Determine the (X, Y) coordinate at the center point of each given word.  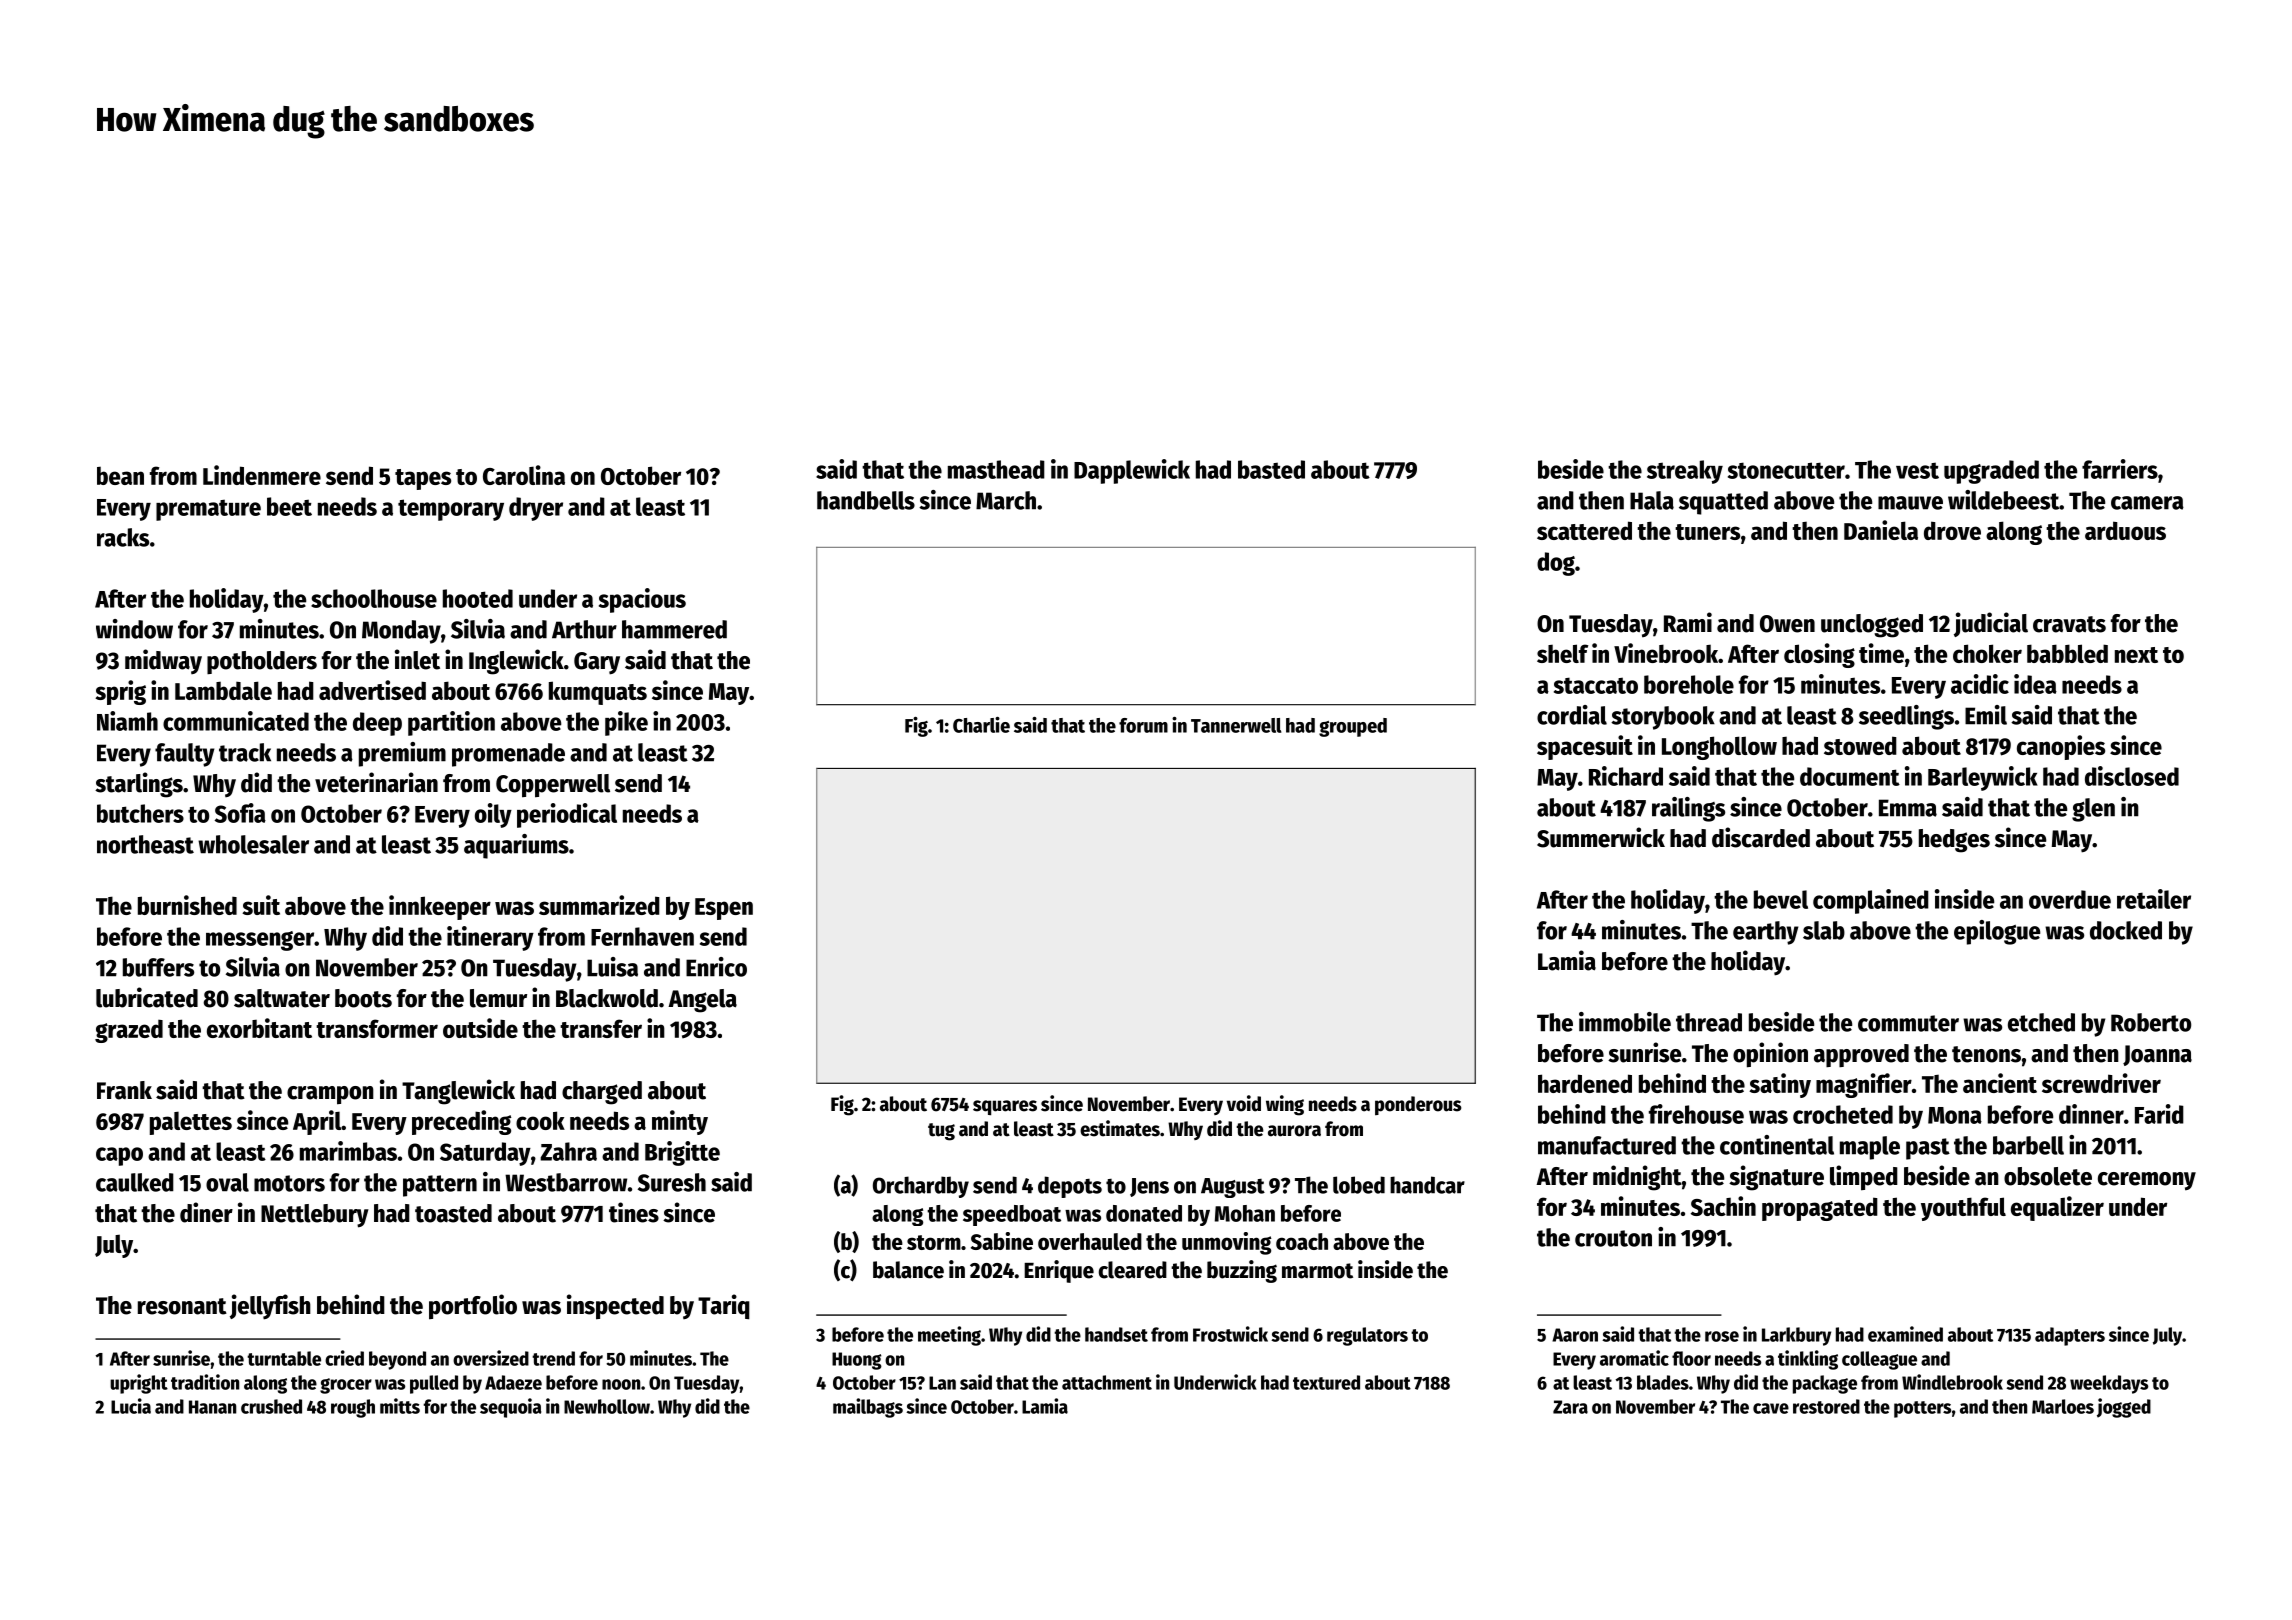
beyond (397, 1360)
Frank (124, 1090)
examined (1905, 1334)
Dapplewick (1132, 471)
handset (1116, 1334)
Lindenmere (262, 475)
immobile (1625, 1022)
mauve (1910, 503)
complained (1871, 901)
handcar (1427, 1185)
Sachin (1723, 1206)
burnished (187, 905)
